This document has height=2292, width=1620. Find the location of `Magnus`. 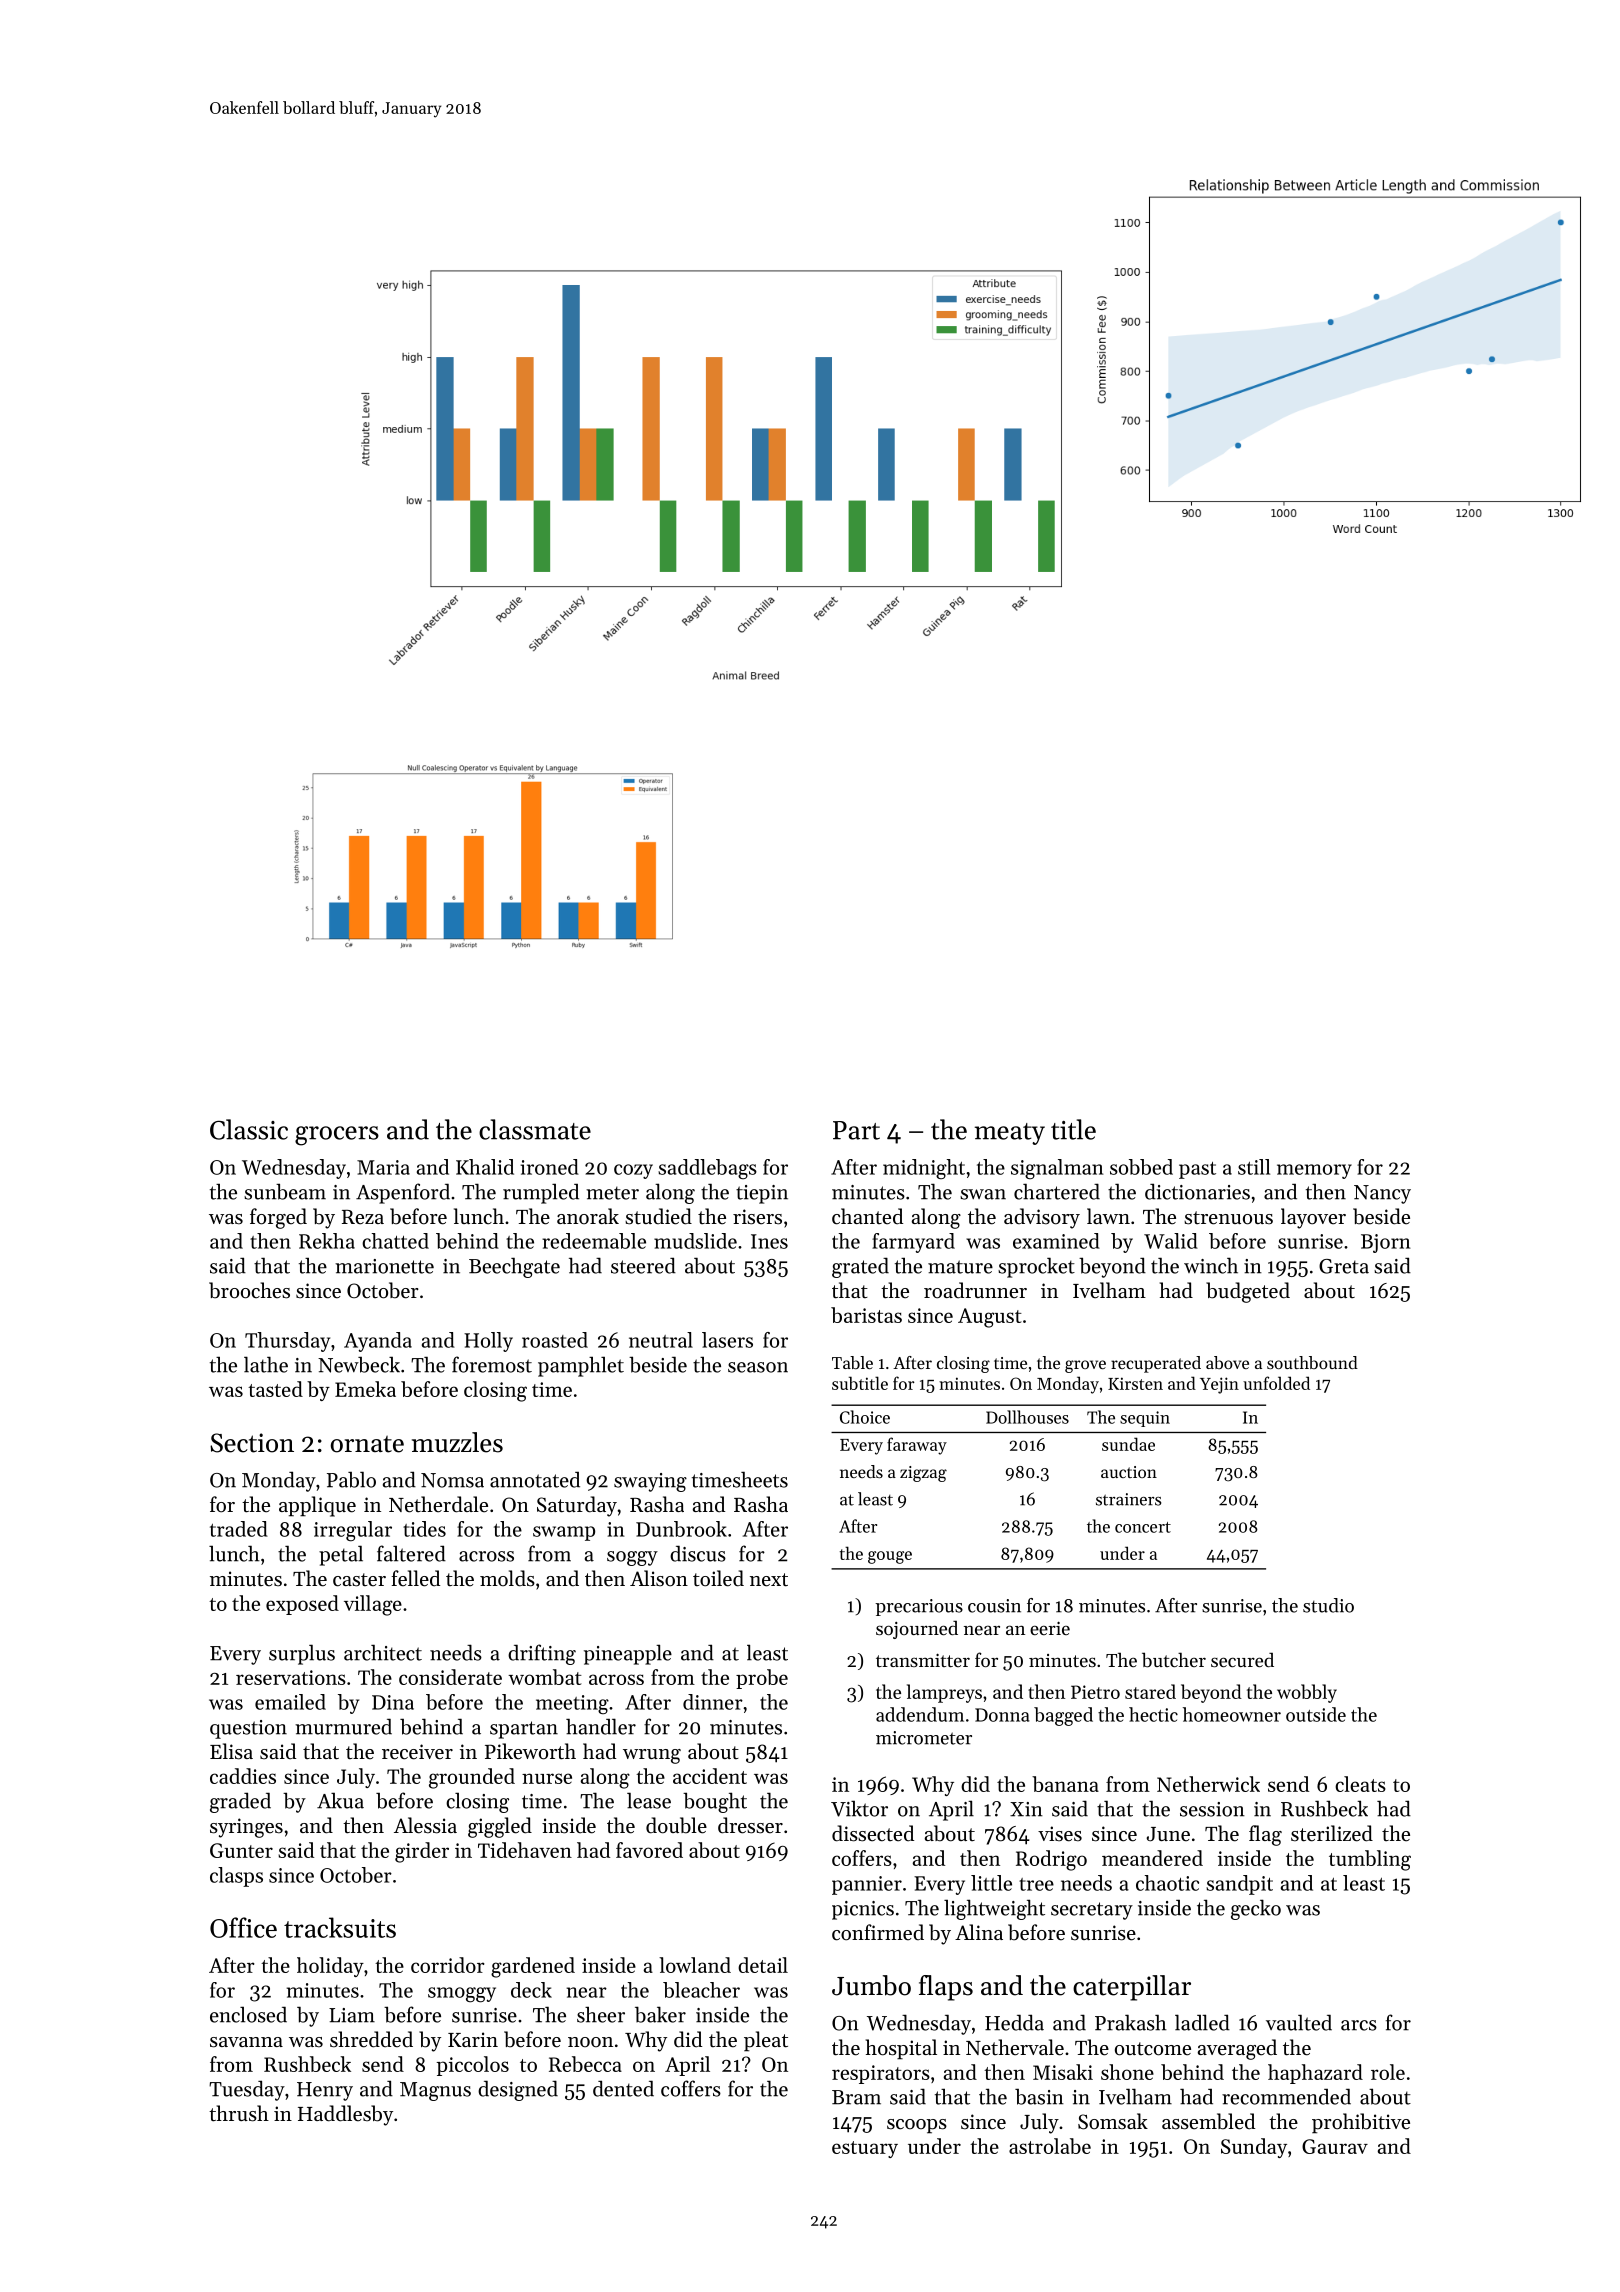

Magnus is located at coordinates (435, 2091).
